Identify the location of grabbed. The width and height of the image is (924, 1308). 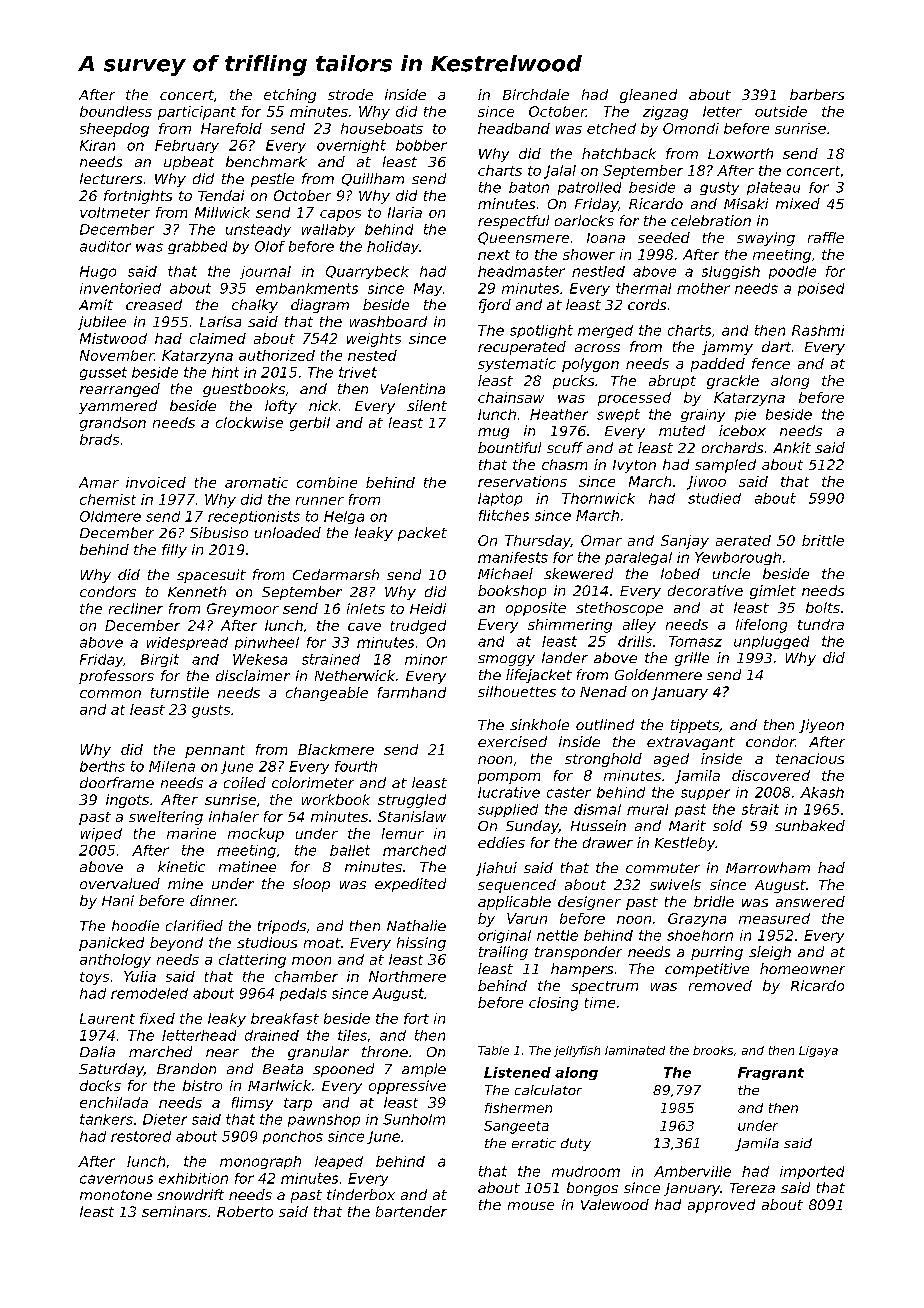
(197, 247).
